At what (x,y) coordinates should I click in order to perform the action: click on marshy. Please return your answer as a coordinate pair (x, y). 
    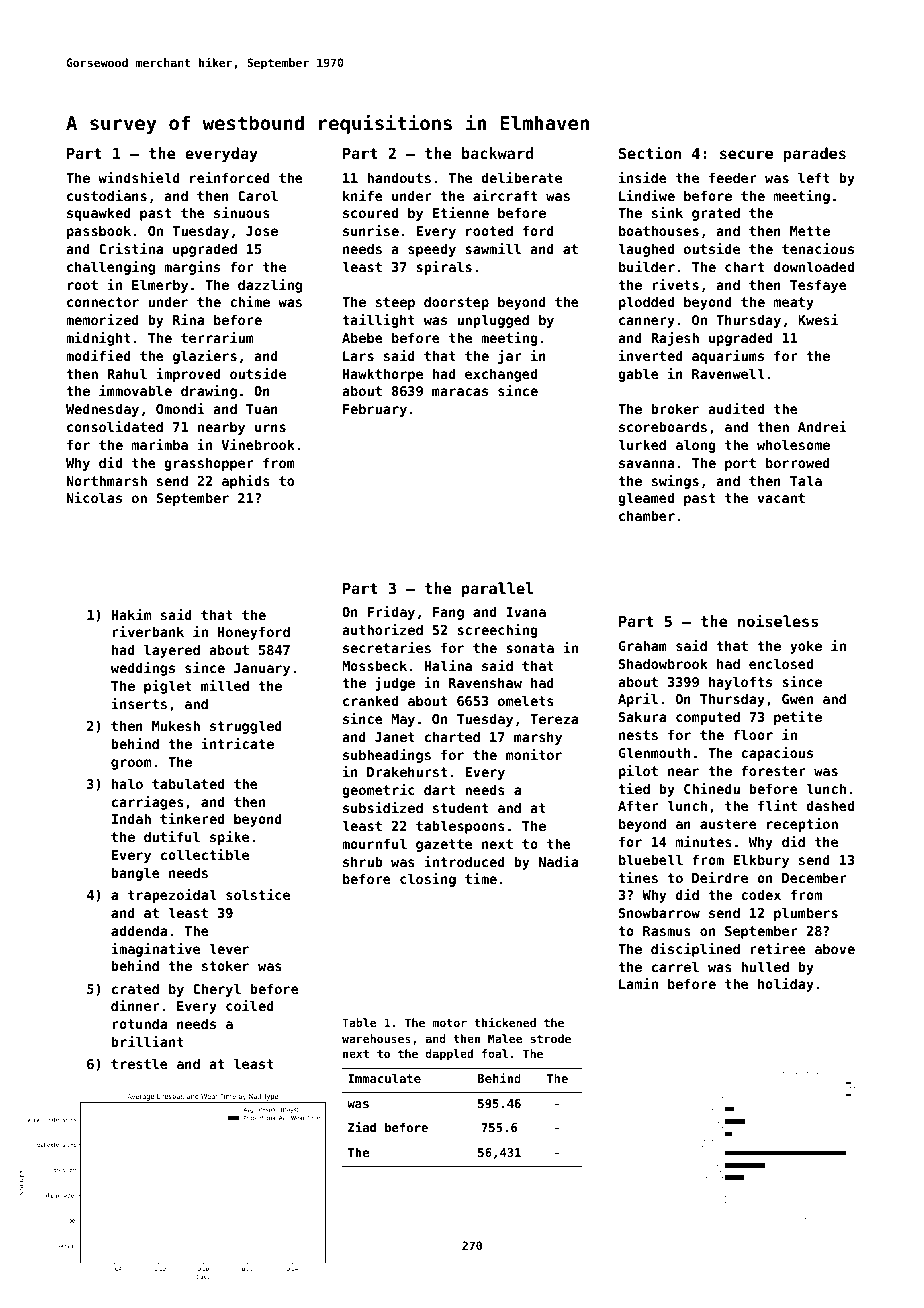
    Looking at the image, I should click on (538, 738).
